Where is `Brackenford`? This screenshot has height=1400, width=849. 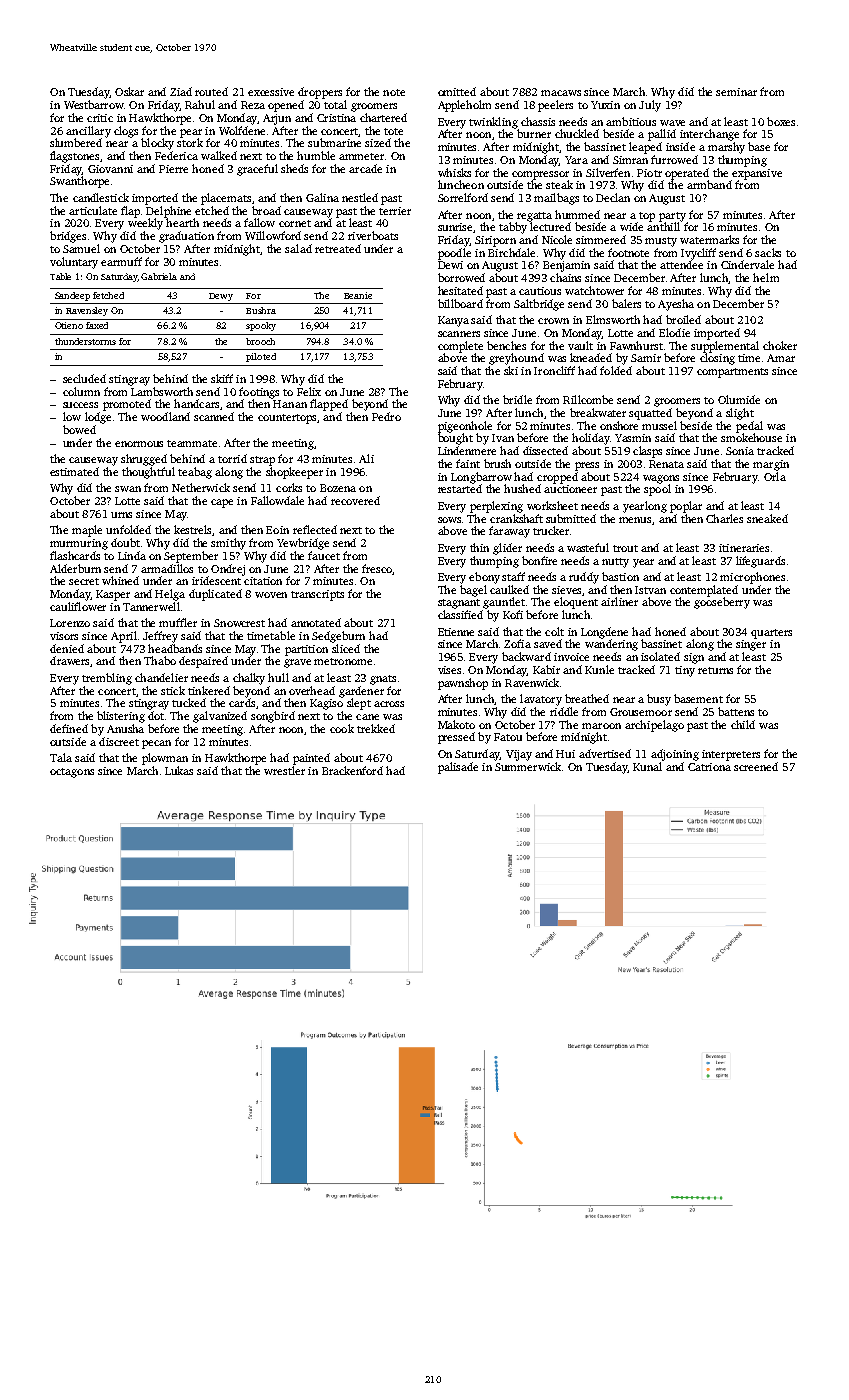 Brackenford is located at coordinates (352, 770).
